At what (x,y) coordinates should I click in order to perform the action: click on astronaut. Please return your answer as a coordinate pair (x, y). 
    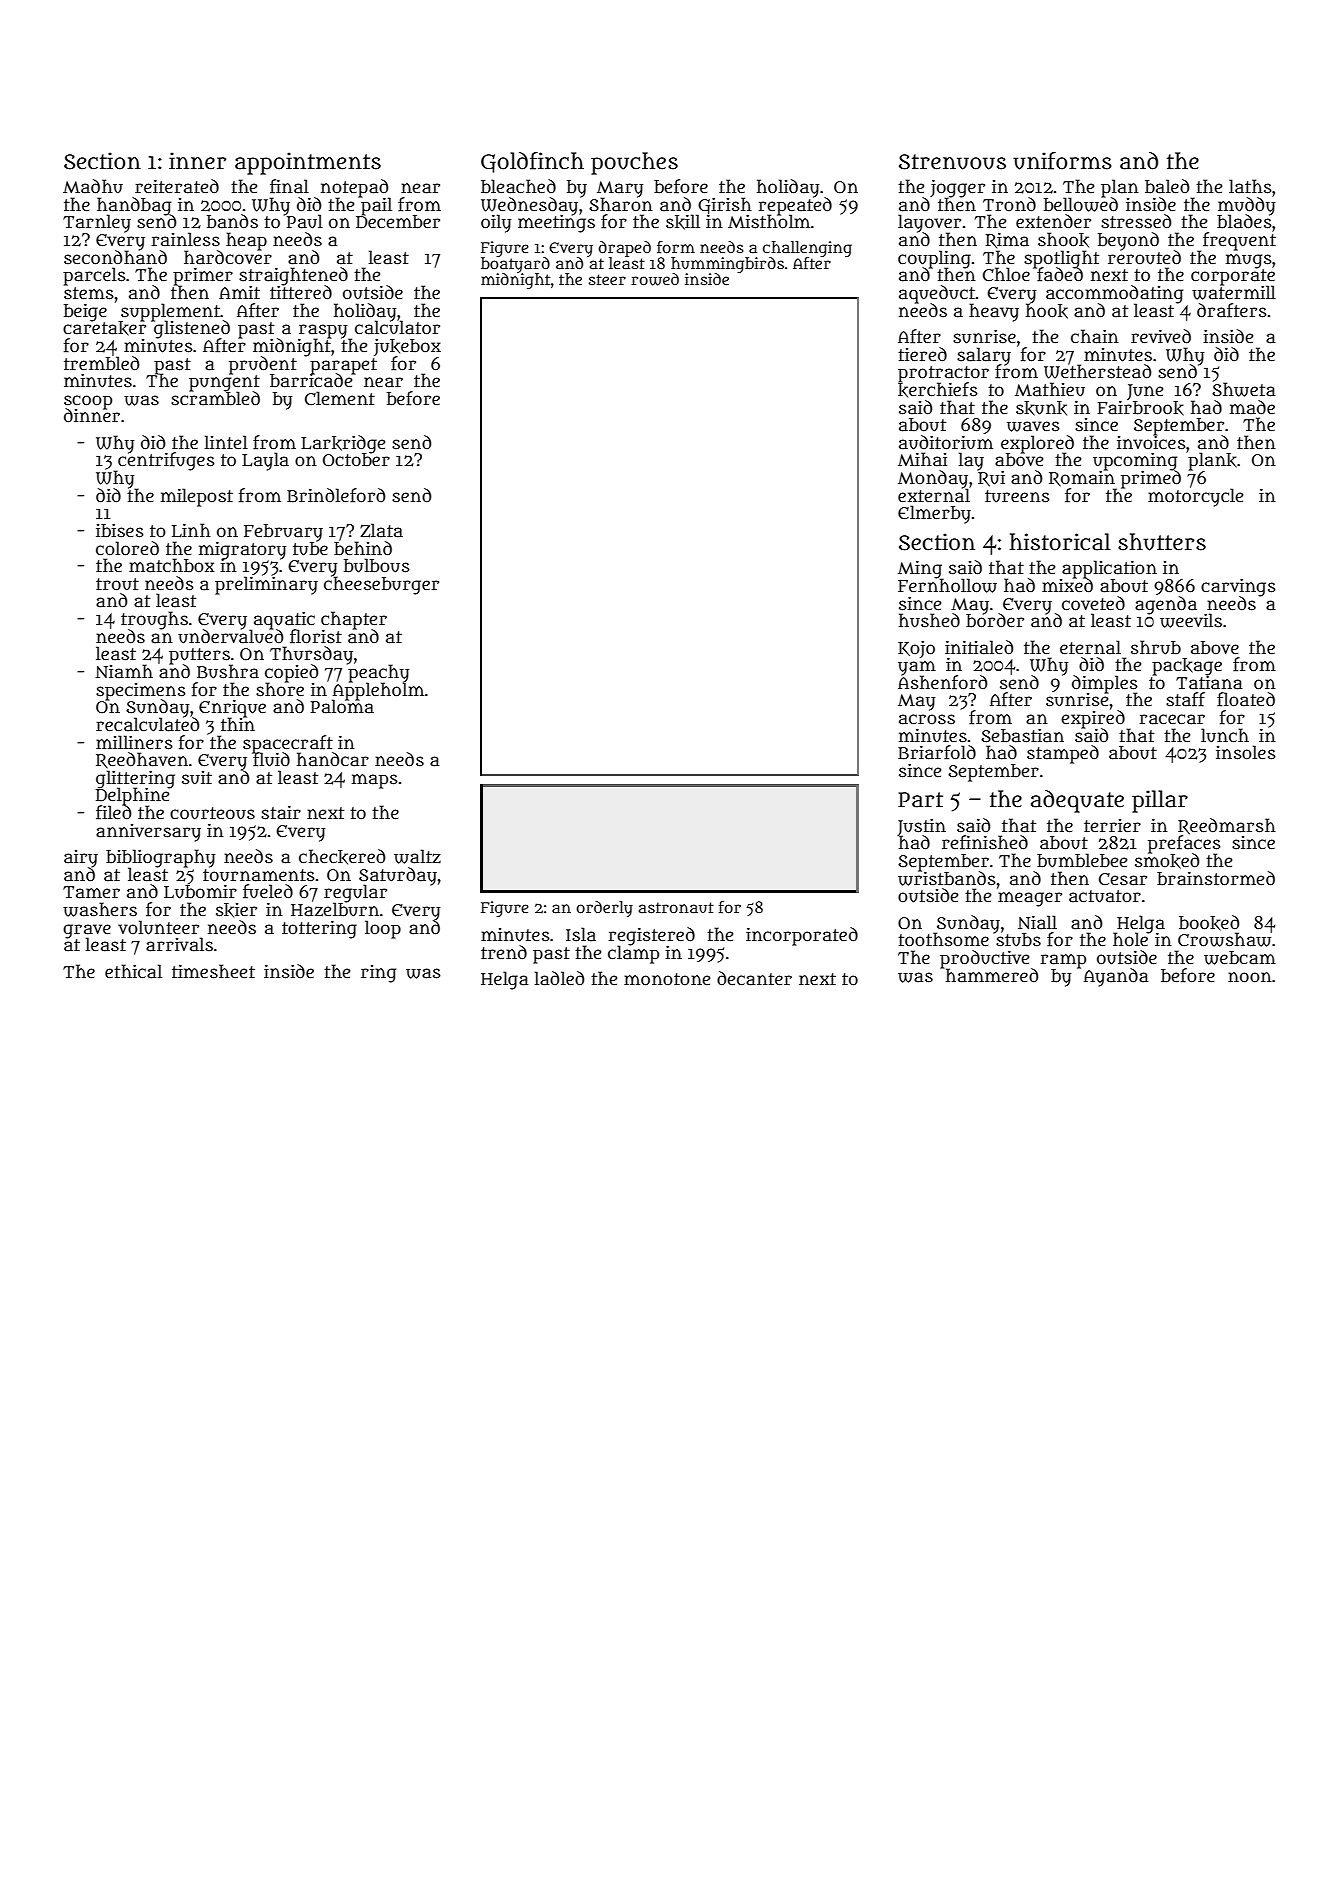
    Looking at the image, I should click on (676, 907).
